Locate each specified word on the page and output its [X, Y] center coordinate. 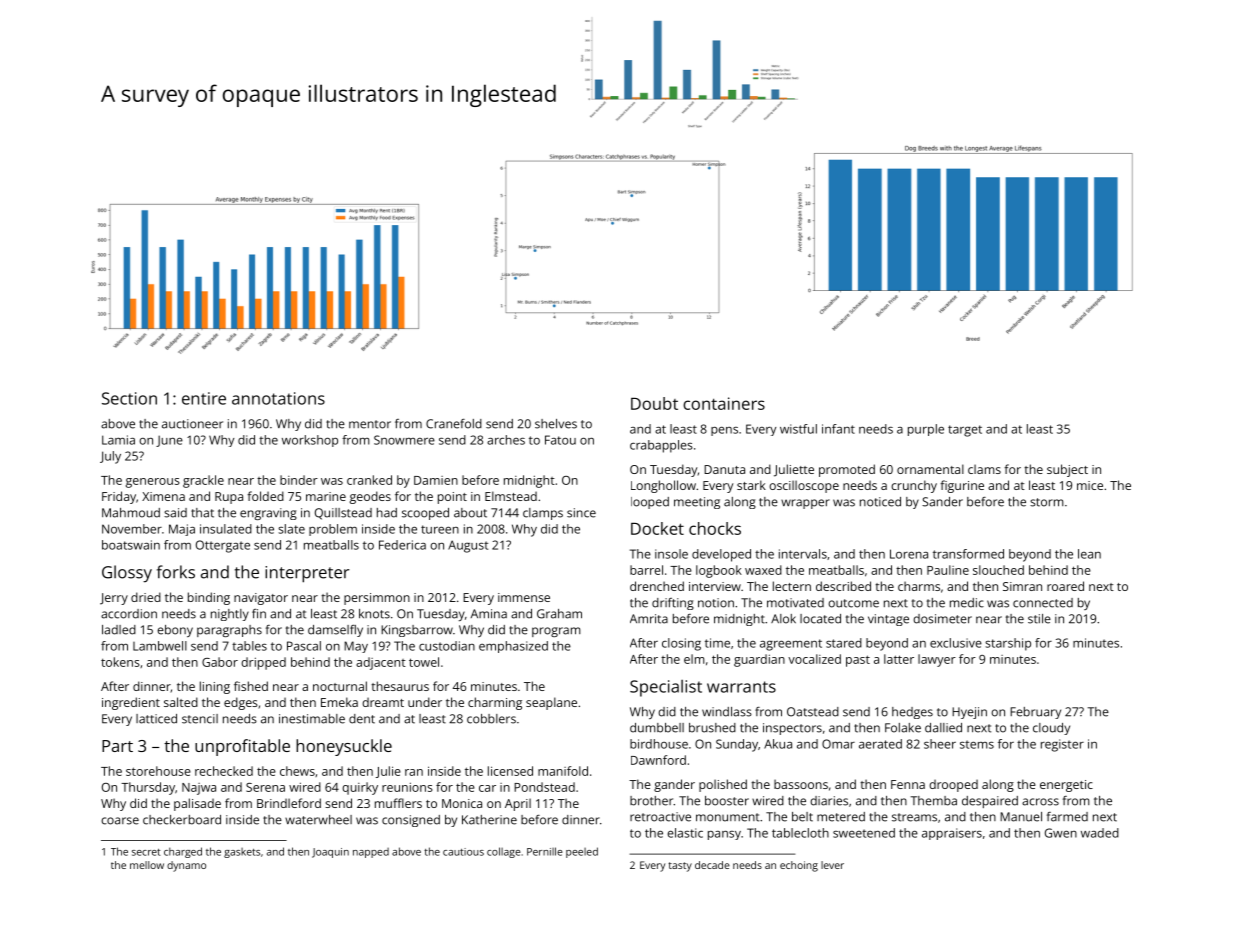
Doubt [654, 403]
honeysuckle [344, 747]
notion [716, 603]
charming [495, 703]
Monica [462, 803]
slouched [998, 570]
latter [899, 659]
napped [371, 853]
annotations [278, 398]
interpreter [307, 574]
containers [724, 403]
